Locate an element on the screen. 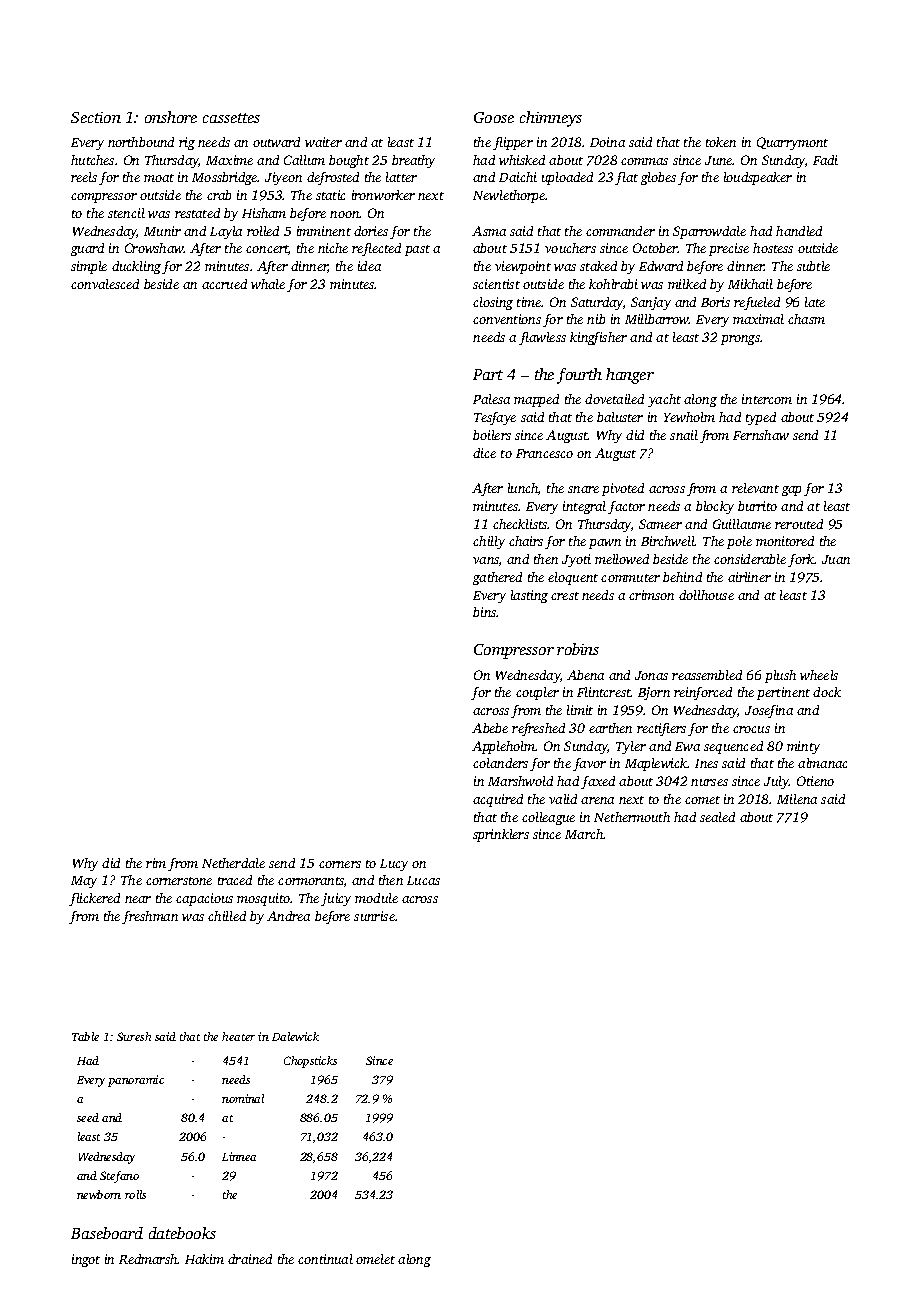  Redmarsh is located at coordinates (148, 1259).
